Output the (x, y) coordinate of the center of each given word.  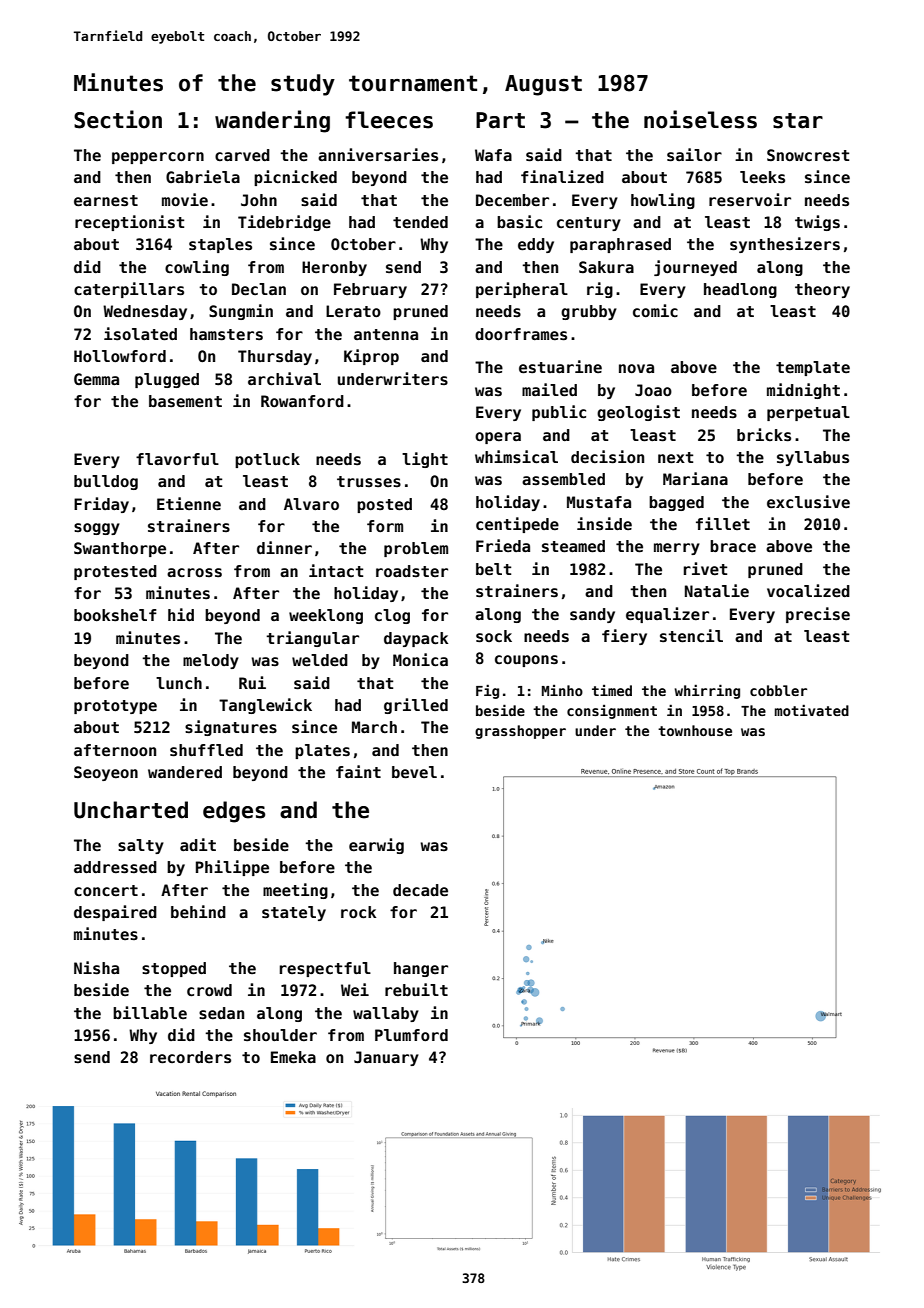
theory (822, 290)
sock (494, 636)
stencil (691, 636)
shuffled (206, 750)
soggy (97, 529)
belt (493, 569)
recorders (190, 1057)
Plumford (411, 1035)
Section (118, 119)
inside (604, 524)
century (589, 224)
